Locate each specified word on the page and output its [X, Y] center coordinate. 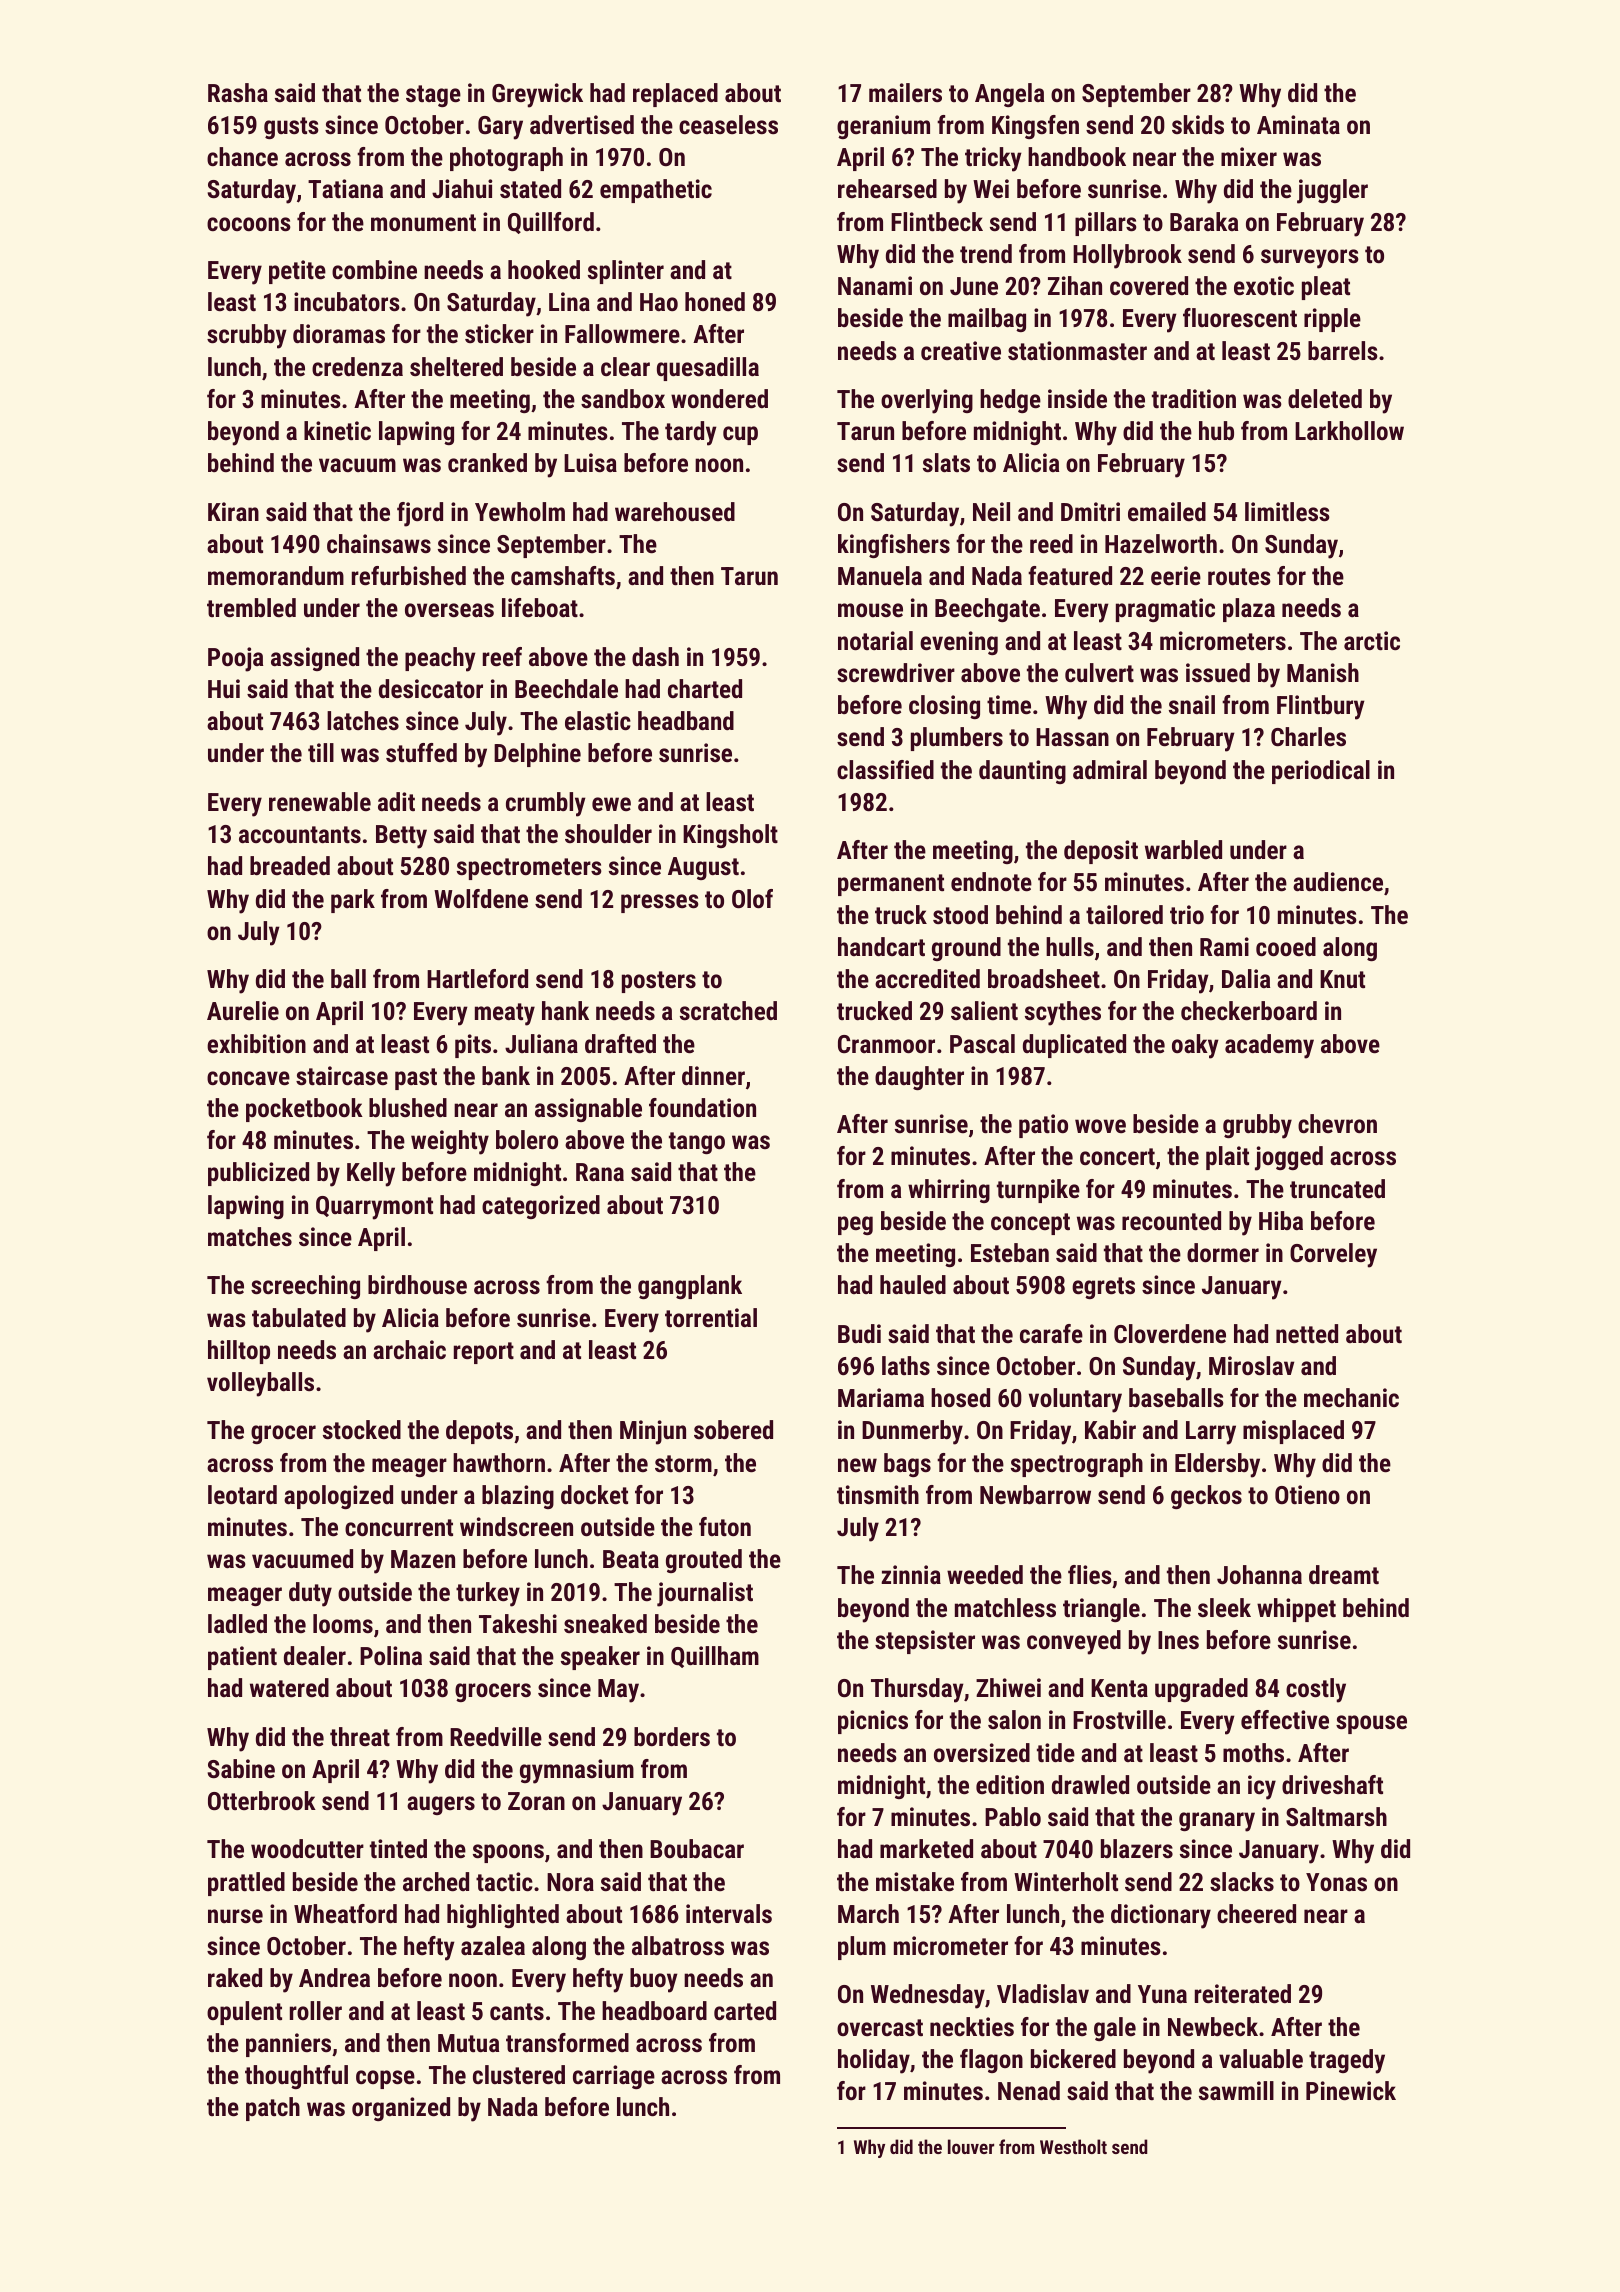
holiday [874, 2061]
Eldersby [1217, 1465]
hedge [1010, 401]
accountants [300, 834]
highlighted [503, 1916]
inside [1077, 398]
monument [423, 222]
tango [697, 1143]
